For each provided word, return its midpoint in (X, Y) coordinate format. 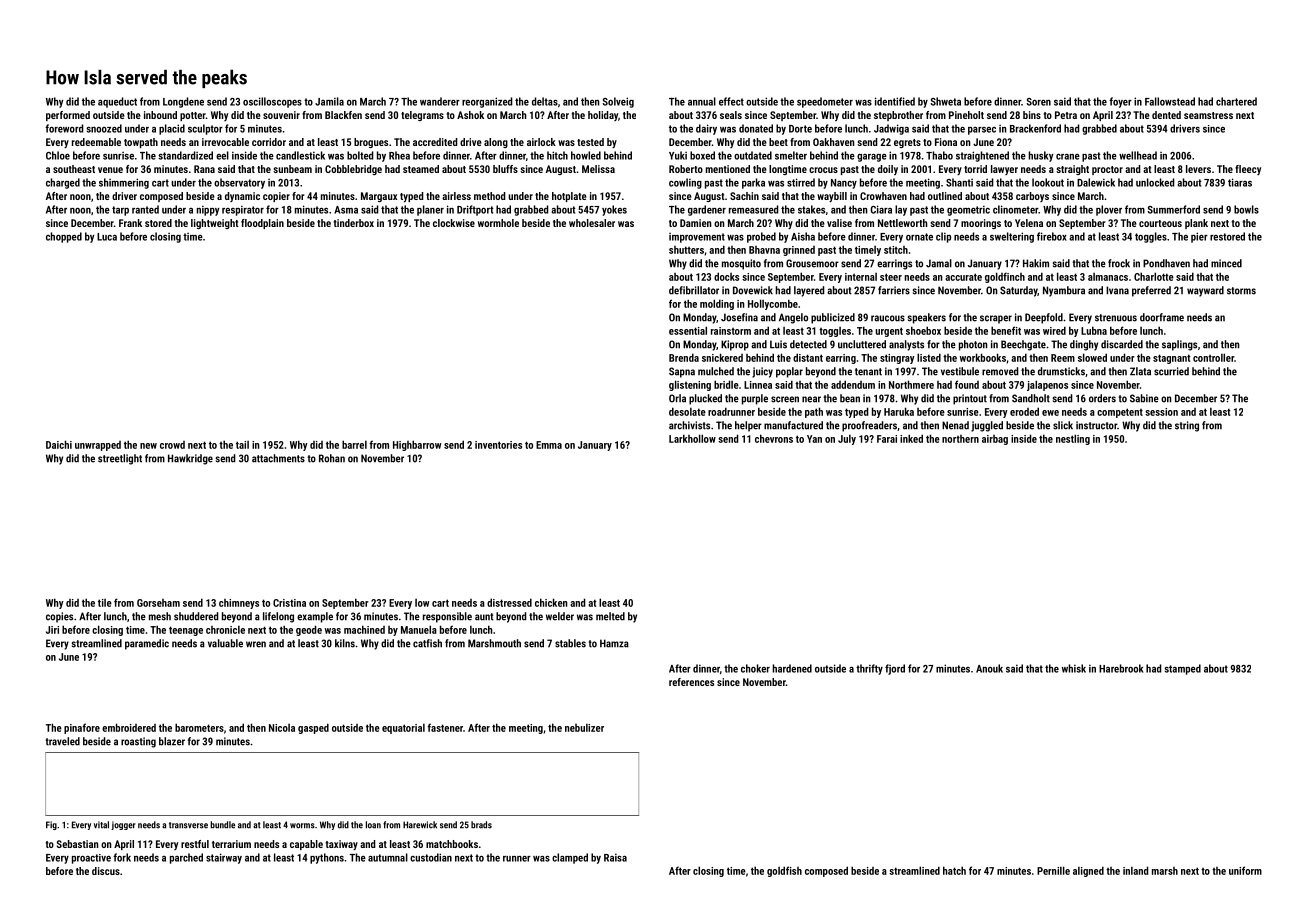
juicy (762, 372)
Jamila (329, 101)
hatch (954, 870)
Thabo (939, 155)
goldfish (784, 871)
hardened (792, 668)
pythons (327, 858)
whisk (1074, 668)
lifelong (278, 617)
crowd (172, 445)
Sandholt (1031, 398)
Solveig (618, 102)
